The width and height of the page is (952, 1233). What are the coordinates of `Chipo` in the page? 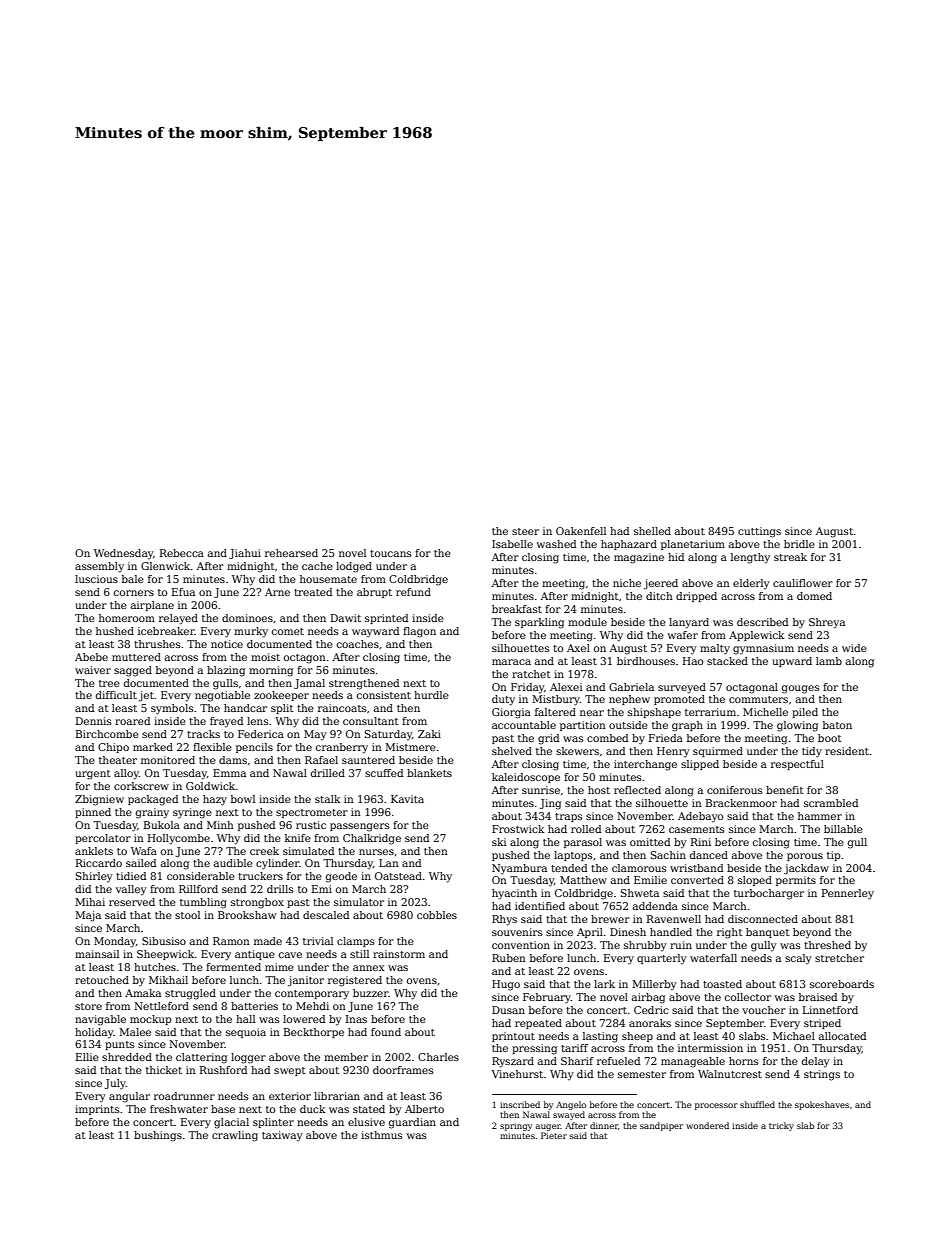 It's located at (113, 748).
